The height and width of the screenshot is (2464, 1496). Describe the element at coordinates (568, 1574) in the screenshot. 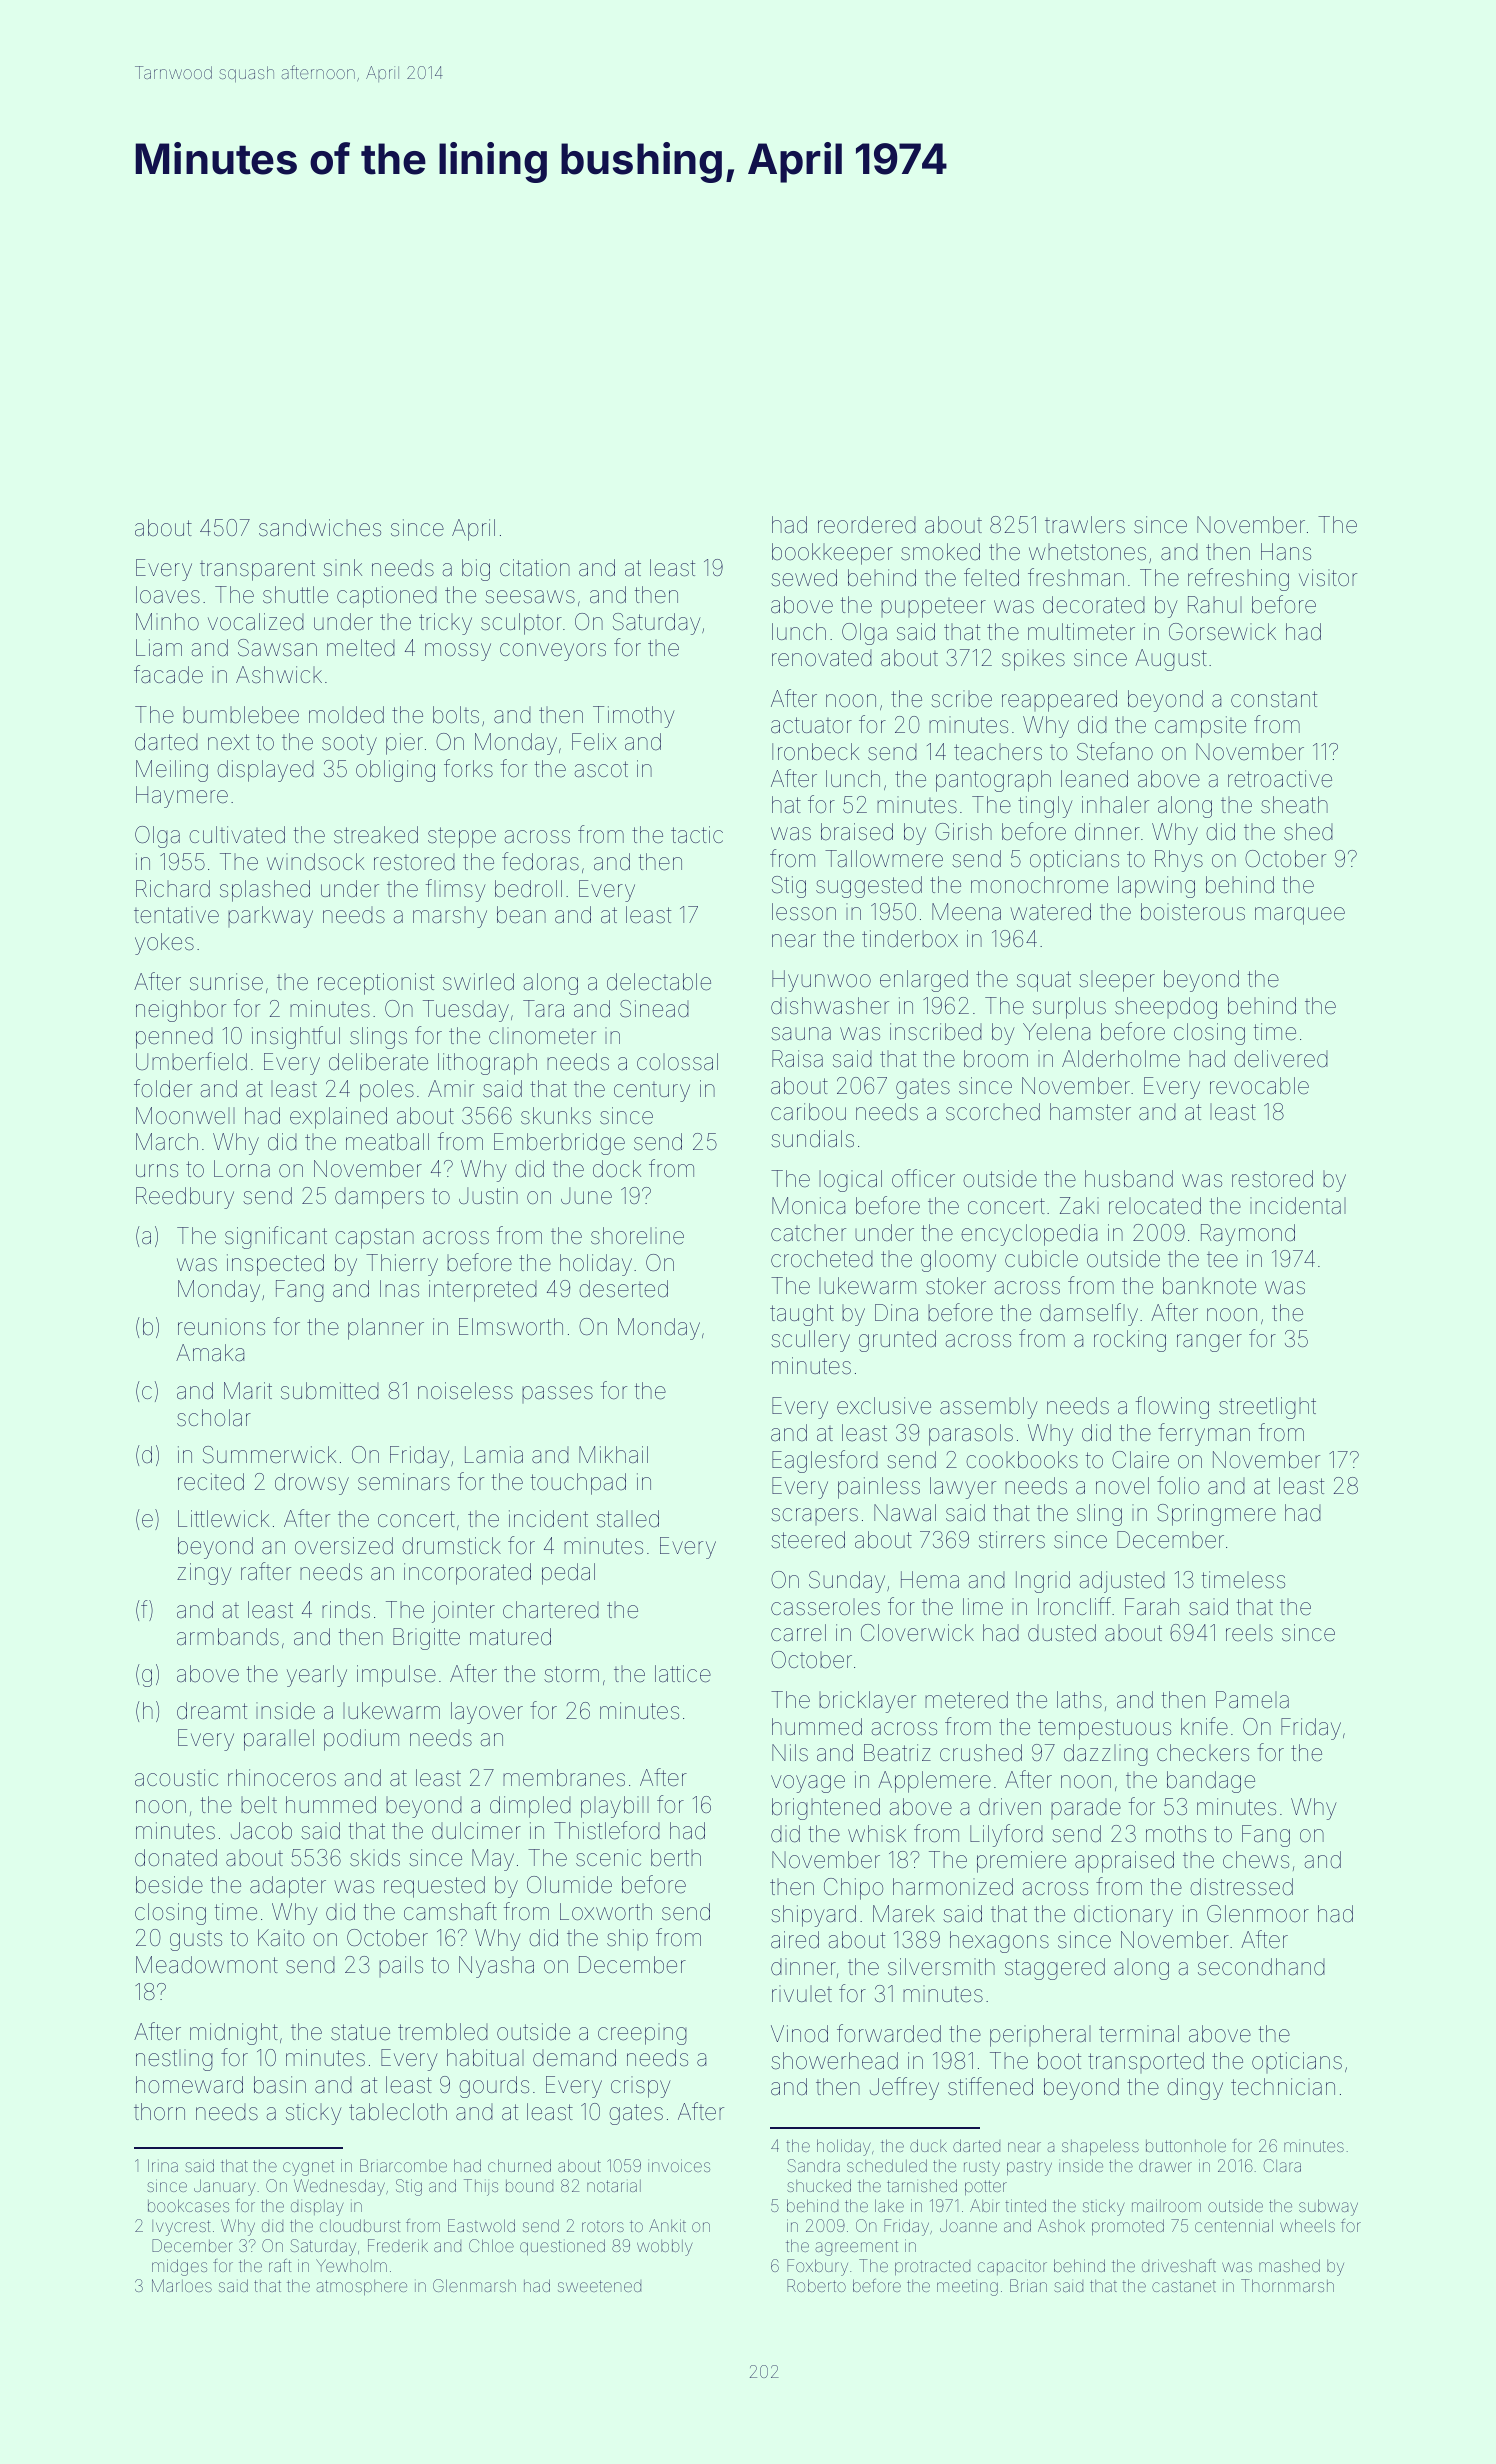

I see `pedal` at that location.
